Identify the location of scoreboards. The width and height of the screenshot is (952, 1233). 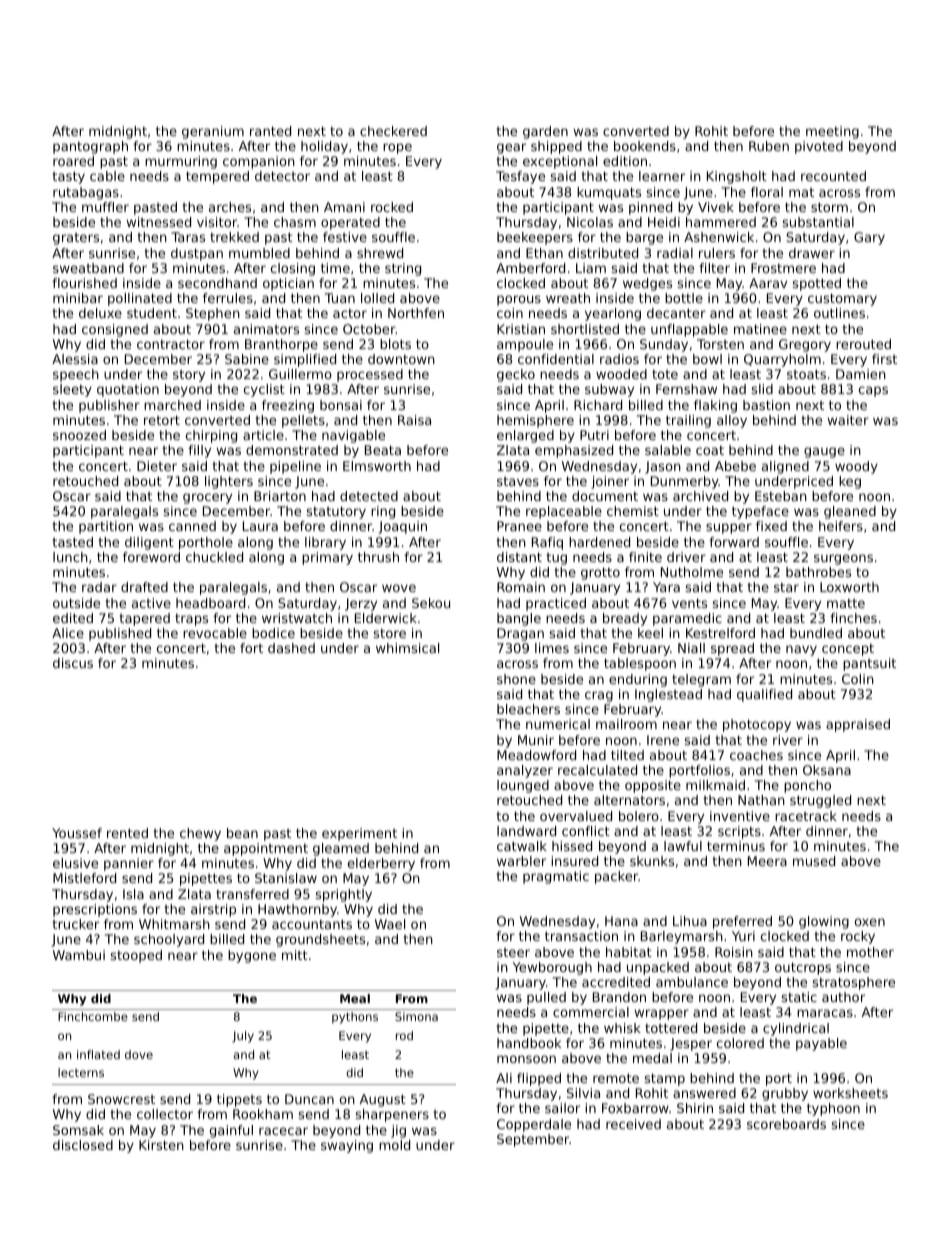
(786, 1124).
